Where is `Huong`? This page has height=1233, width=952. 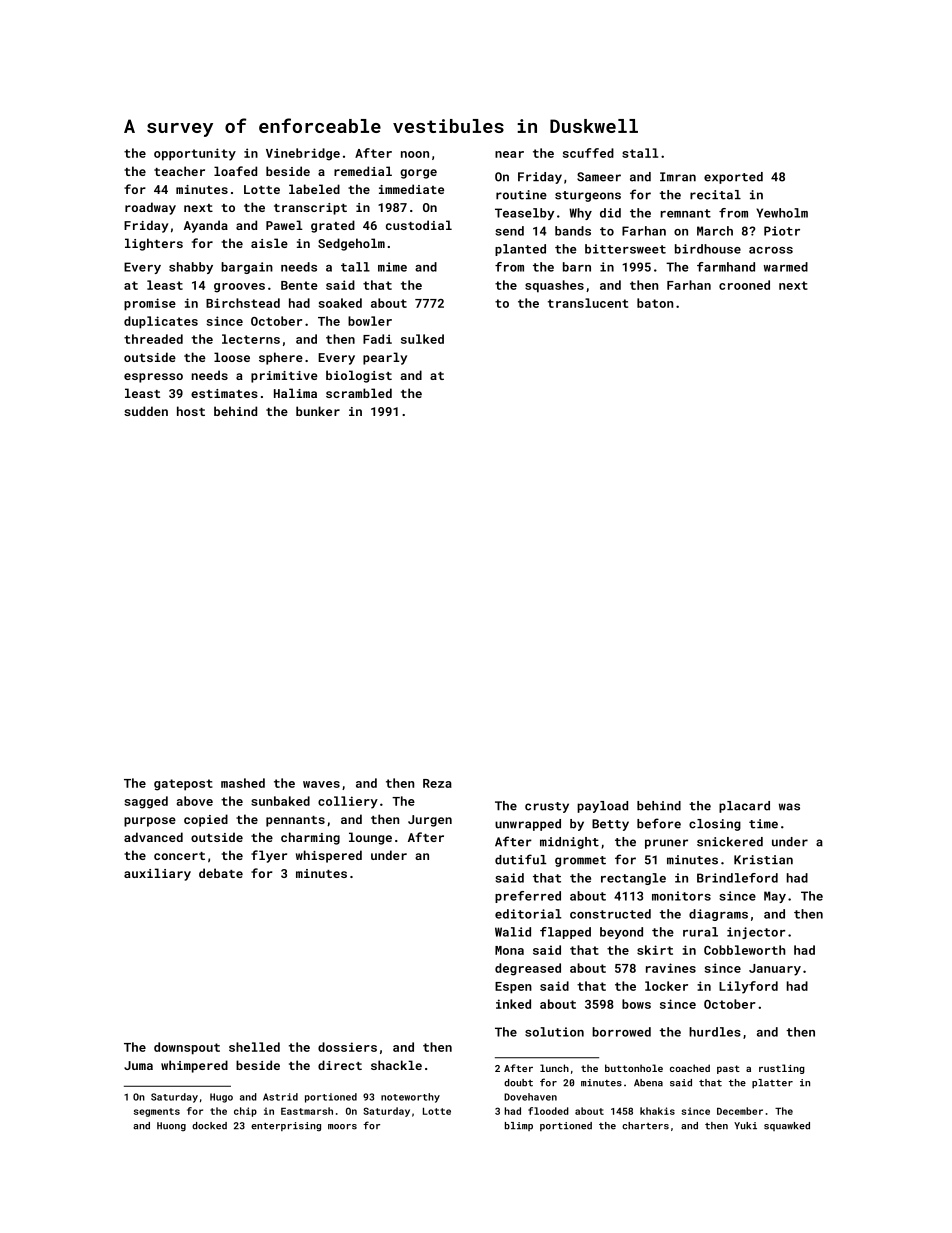
Huong is located at coordinates (171, 1127).
